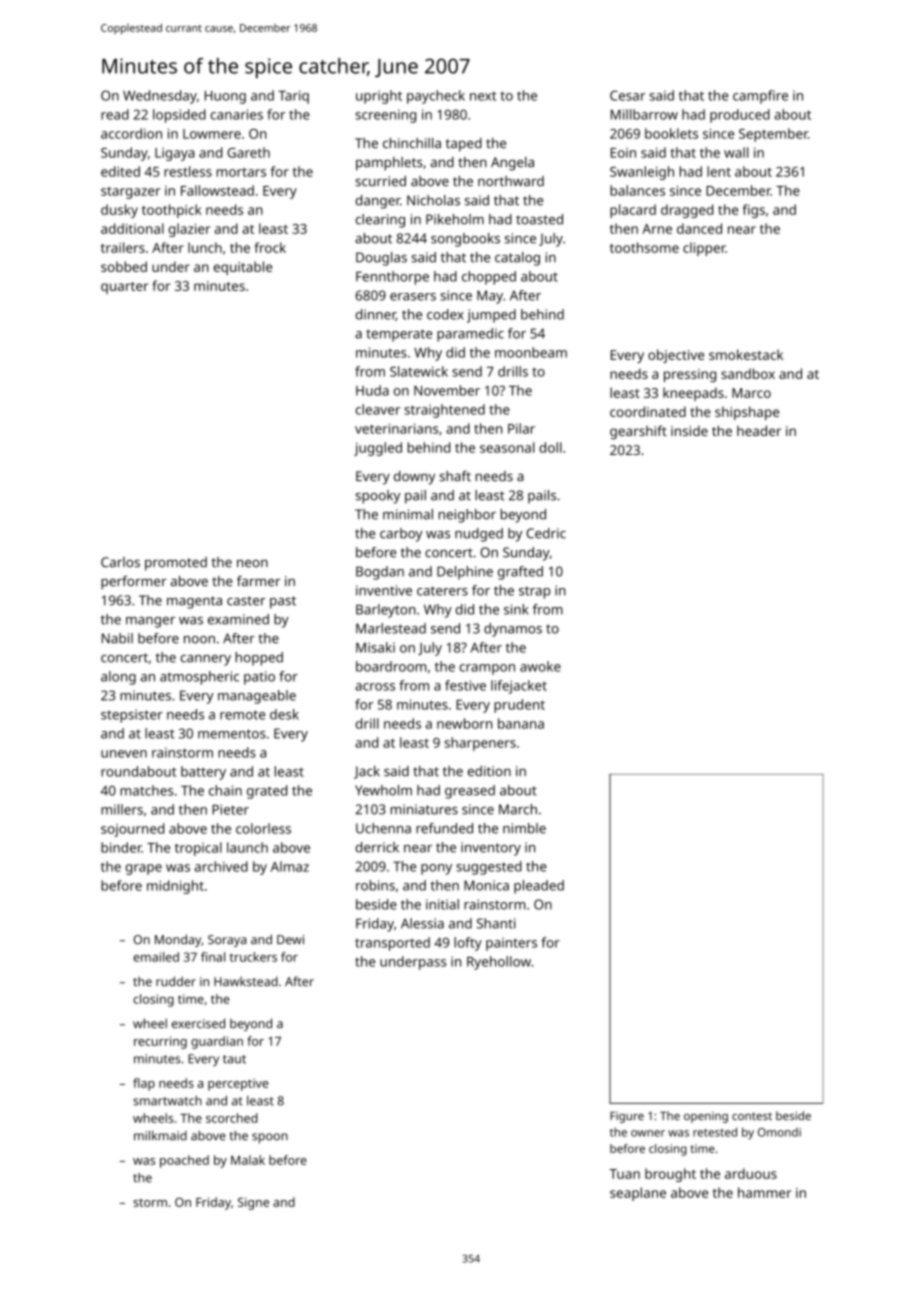 This image has width=924, height=1308. I want to click on magenta, so click(194, 602).
